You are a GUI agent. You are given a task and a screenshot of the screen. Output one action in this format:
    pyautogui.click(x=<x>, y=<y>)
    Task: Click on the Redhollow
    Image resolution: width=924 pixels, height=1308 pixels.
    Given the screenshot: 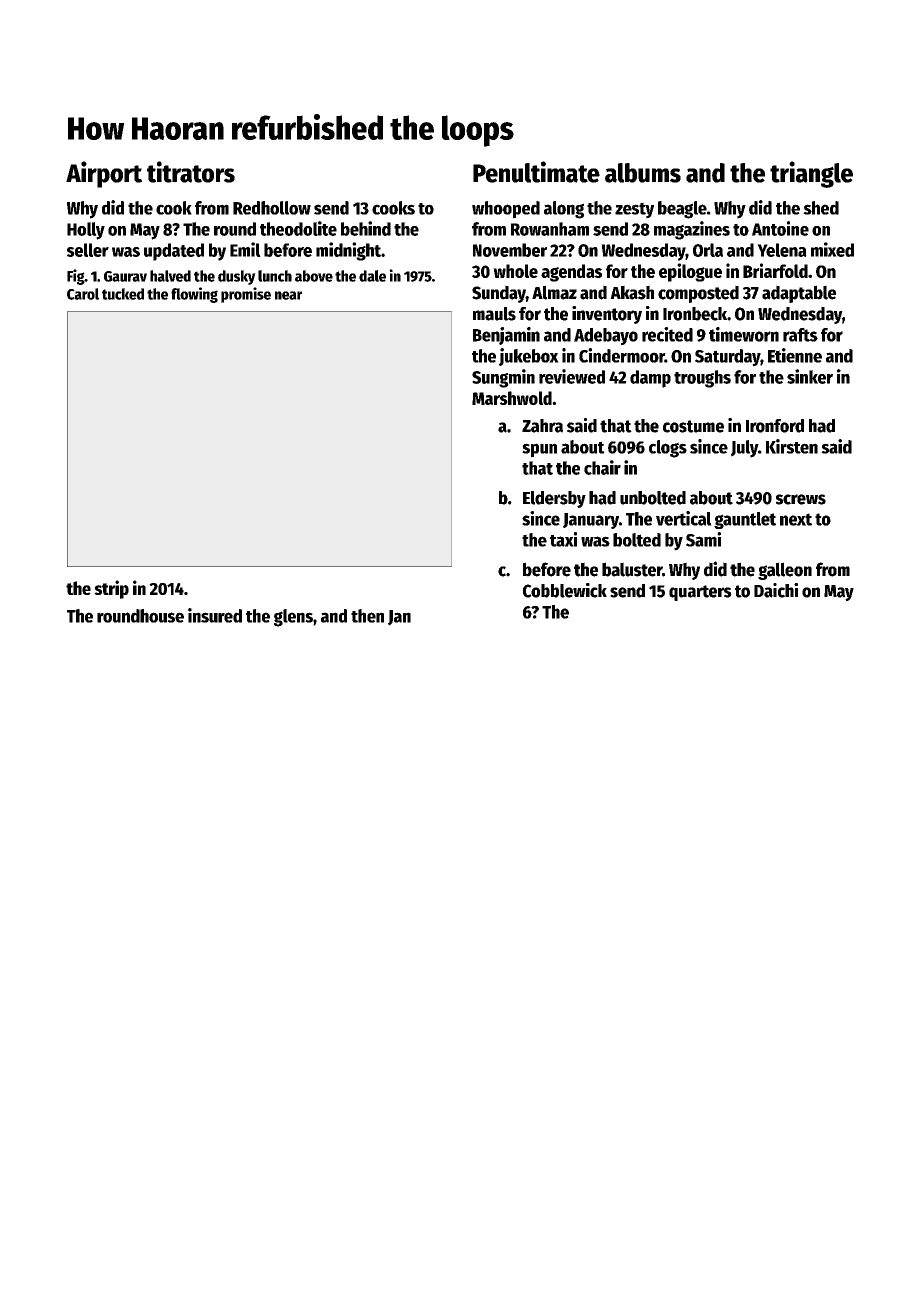 What is the action you would take?
    pyautogui.click(x=272, y=208)
